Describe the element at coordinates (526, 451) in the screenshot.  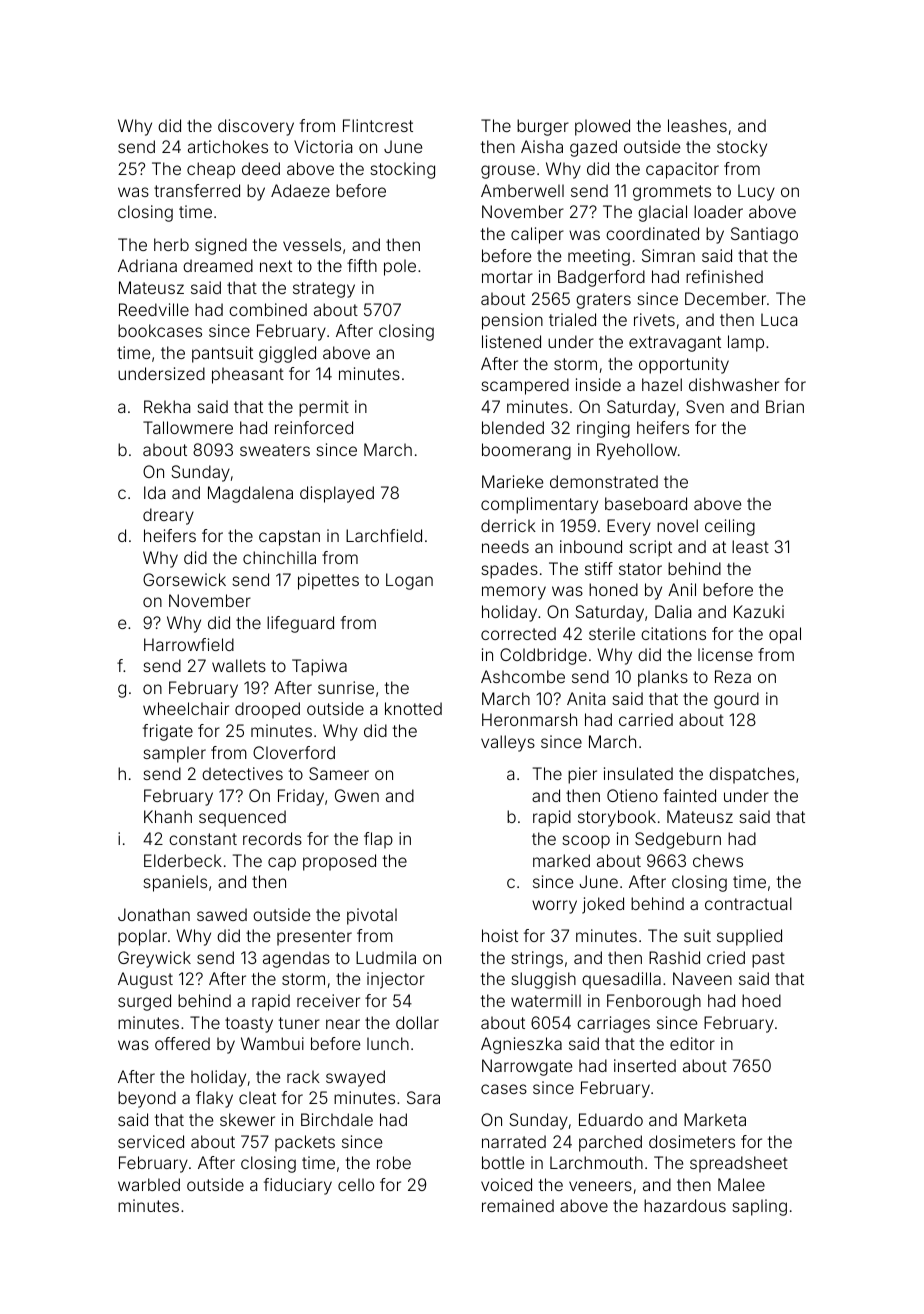
I see `boomerang` at that location.
